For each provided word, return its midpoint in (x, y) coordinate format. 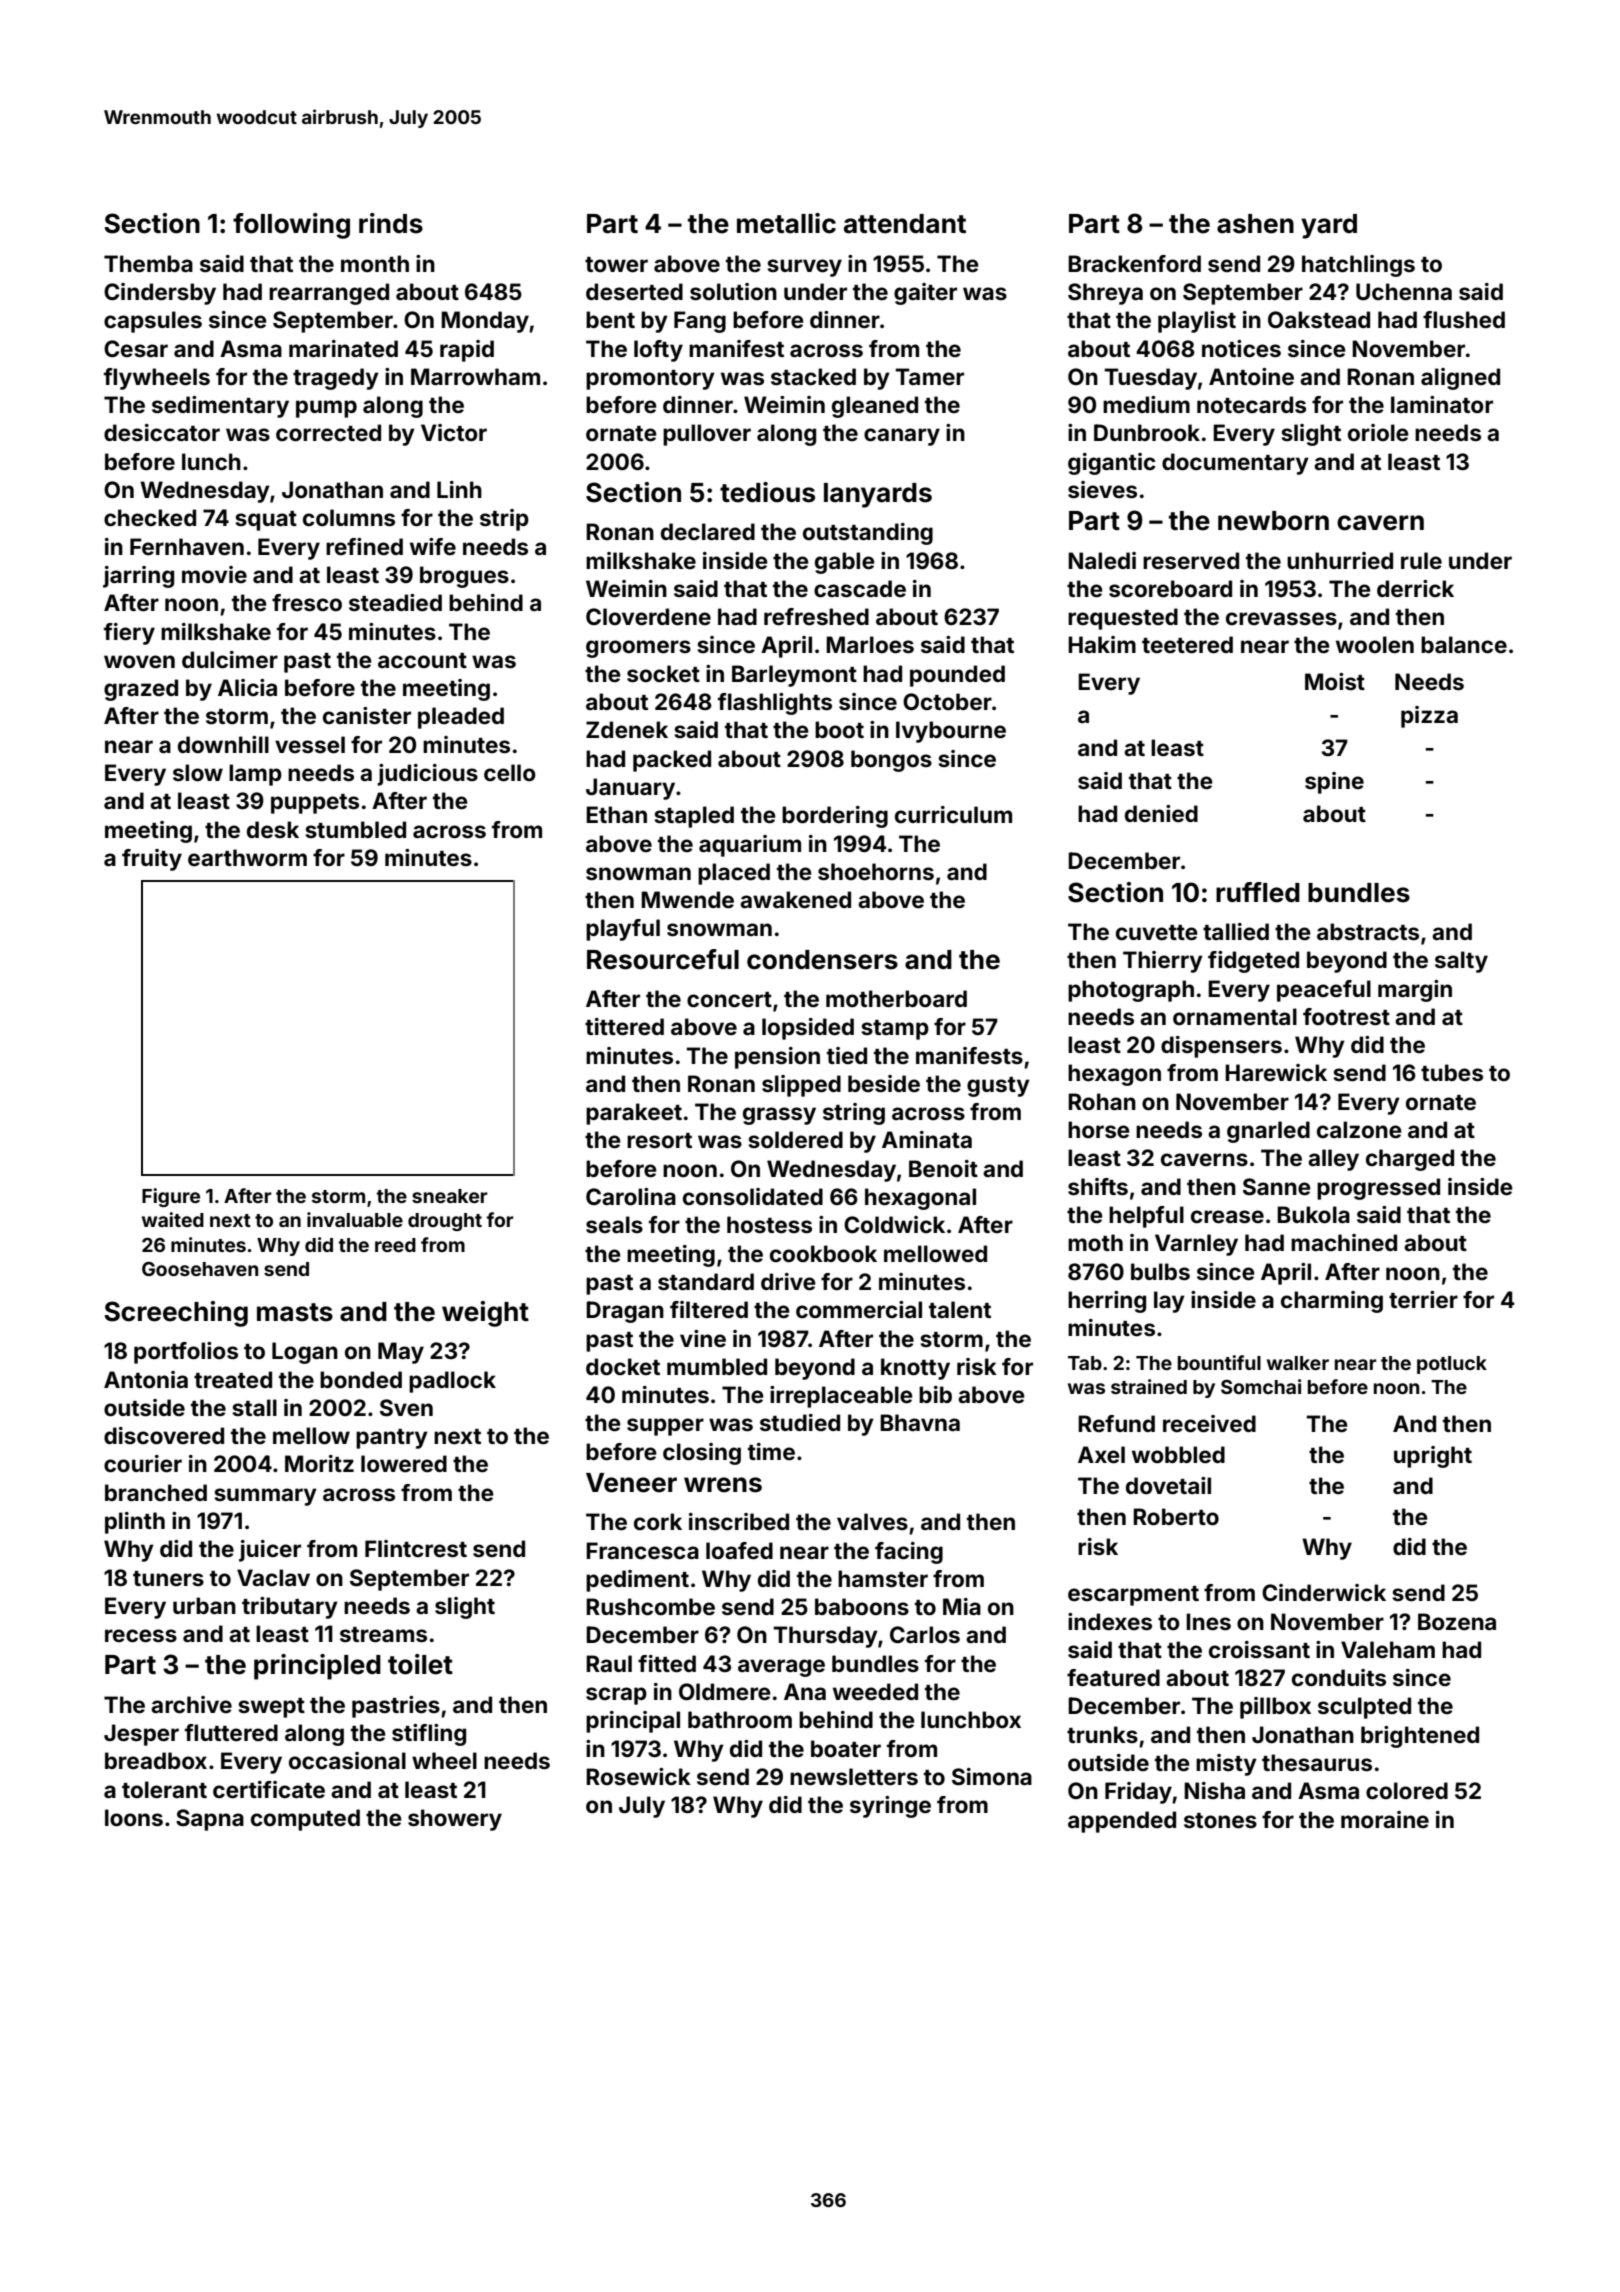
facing (909, 1553)
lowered (404, 1463)
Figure (171, 1197)
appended (1122, 1822)
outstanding (868, 534)
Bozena (1457, 1621)
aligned (1460, 379)
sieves (1102, 489)
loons (134, 1817)
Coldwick (894, 1224)
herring (1107, 1302)
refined (364, 546)
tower (616, 264)
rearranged (329, 294)
